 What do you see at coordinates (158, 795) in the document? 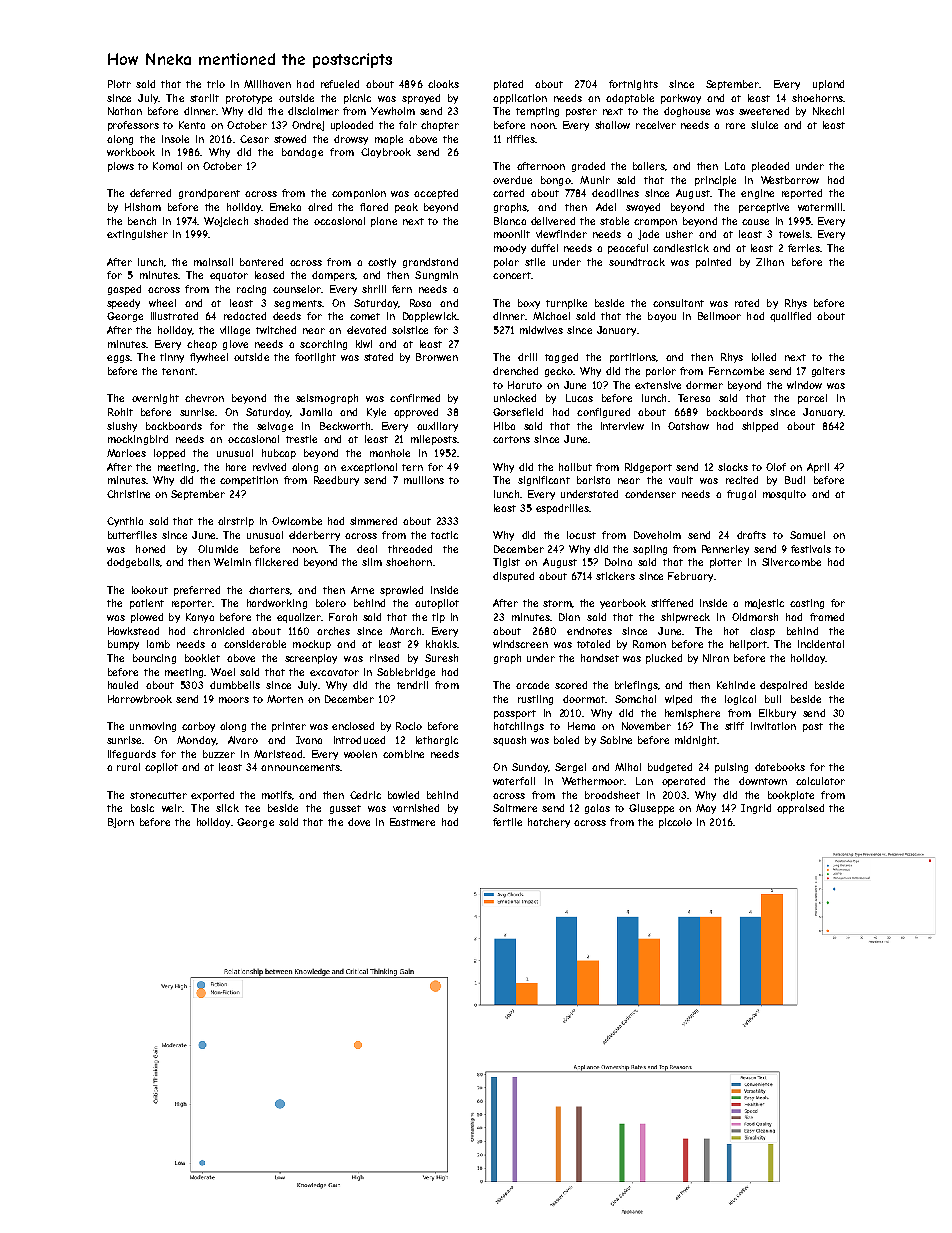
I see `stonecutter` at bounding box center [158, 795].
